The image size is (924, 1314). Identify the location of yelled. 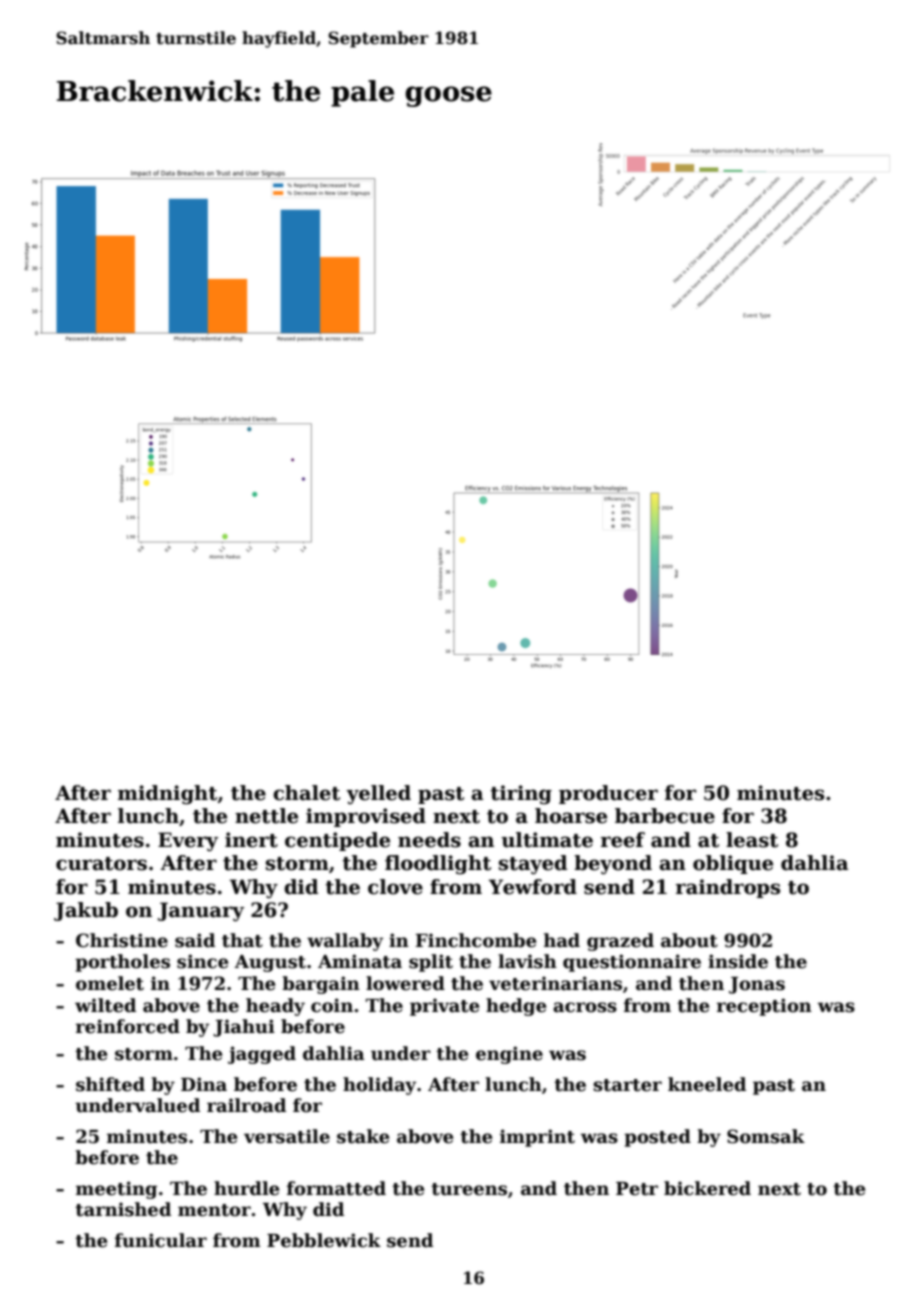
(378, 795).
